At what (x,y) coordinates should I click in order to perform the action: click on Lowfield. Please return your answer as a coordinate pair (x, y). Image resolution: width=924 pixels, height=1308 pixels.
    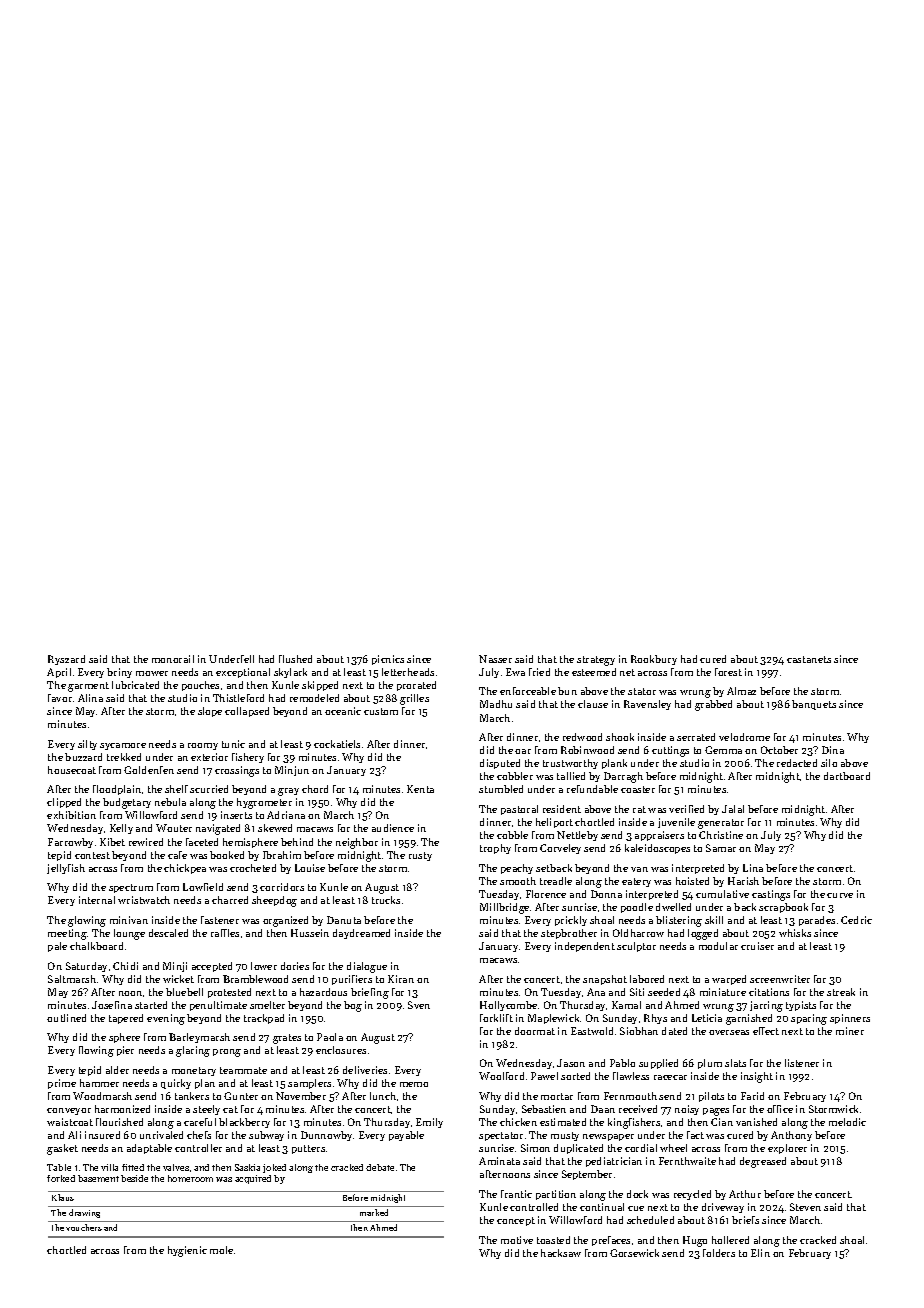
    Looking at the image, I should click on (203, 887).
